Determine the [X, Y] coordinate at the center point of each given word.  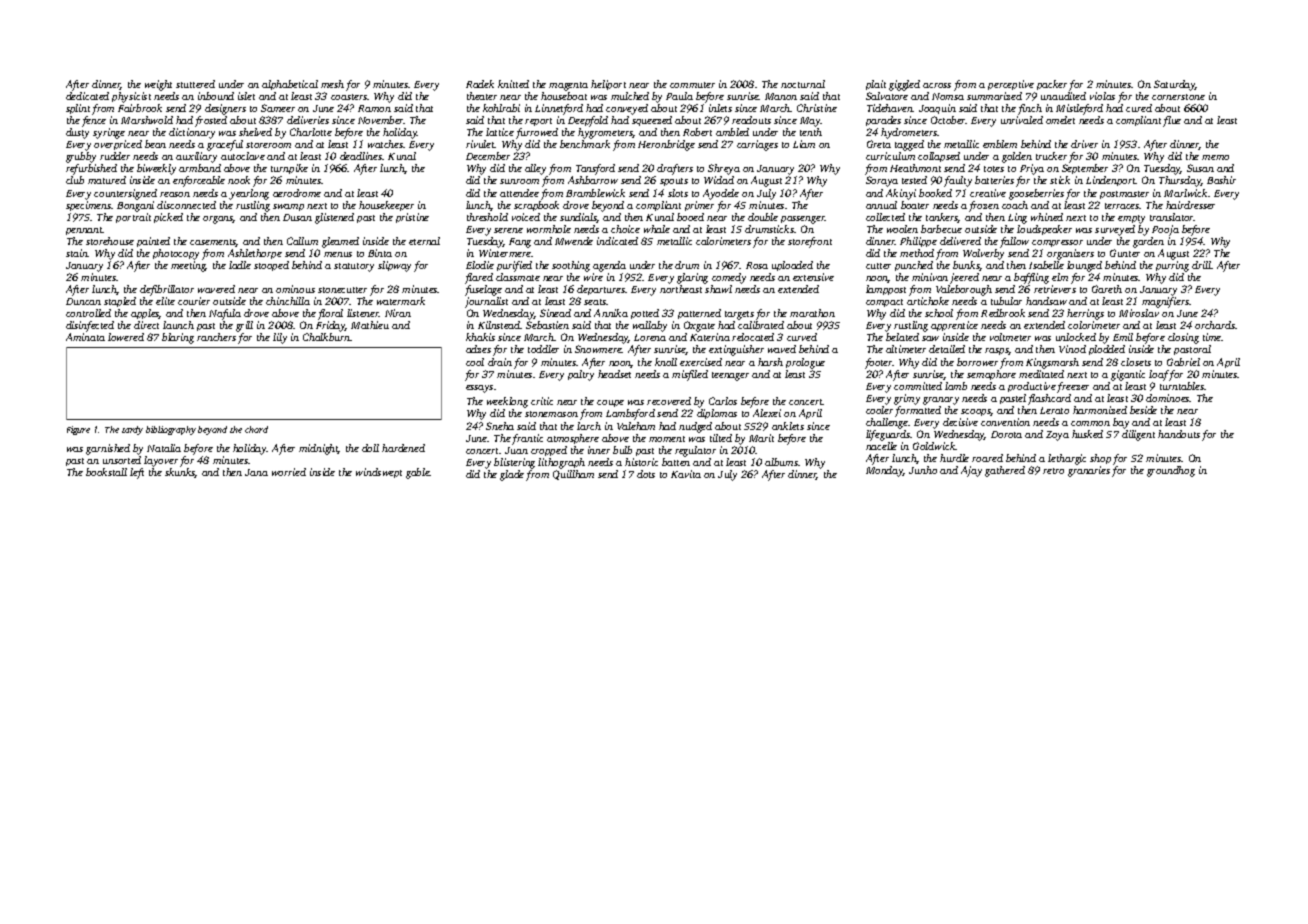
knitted [513, 84]
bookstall [106, 472]
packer [1052, 85]
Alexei [767, 413]
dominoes [1168, 398]
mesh [332, 84]
